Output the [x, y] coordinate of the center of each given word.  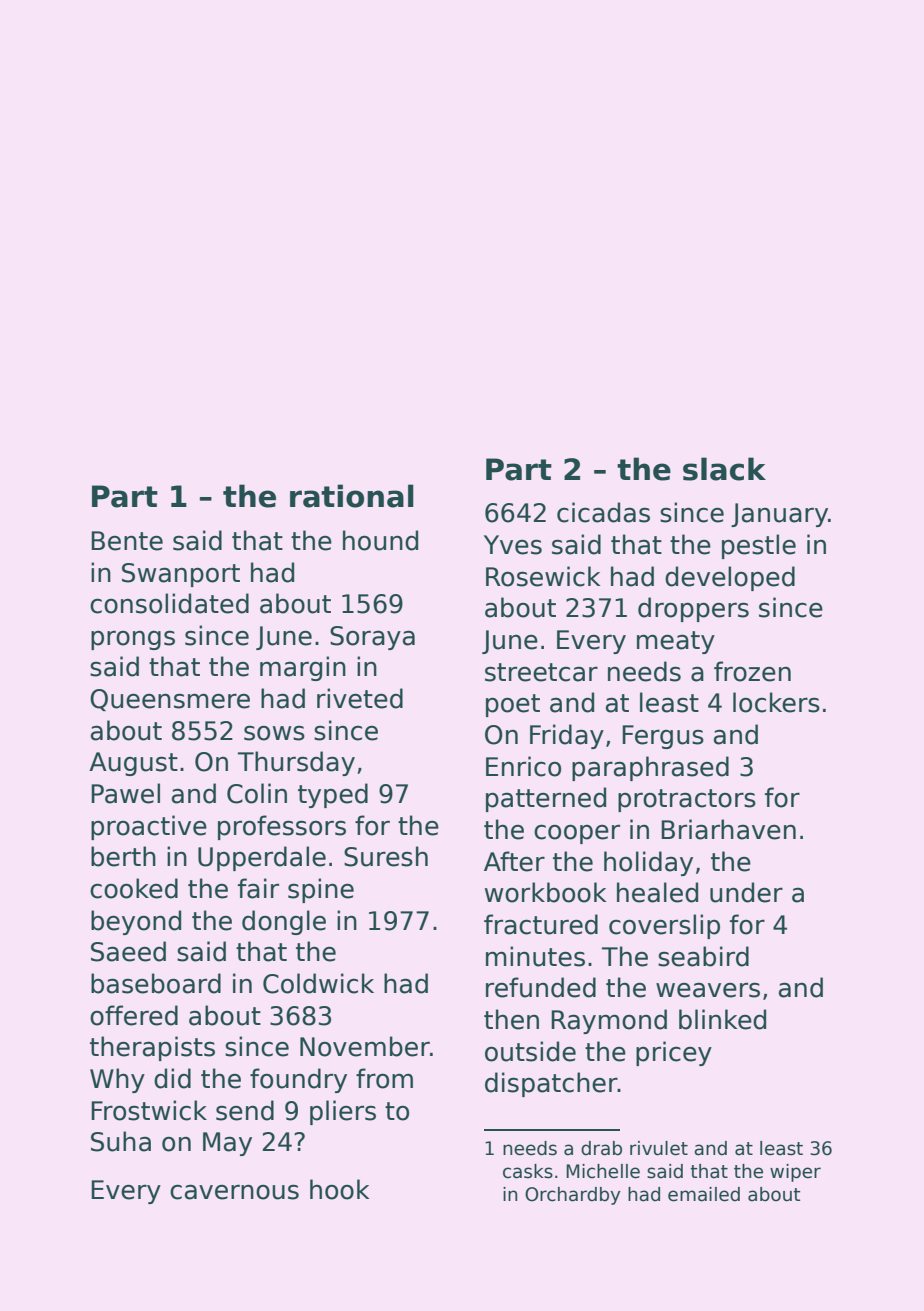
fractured [541, 924]
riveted [360, 698]
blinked [722, 1019]
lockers [776, 702]
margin [303, 668]
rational [352, 496]
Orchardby [573, 1196]
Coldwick [318, 983]
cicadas [603, 512]
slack [724, 469]
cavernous [234, 1192]
